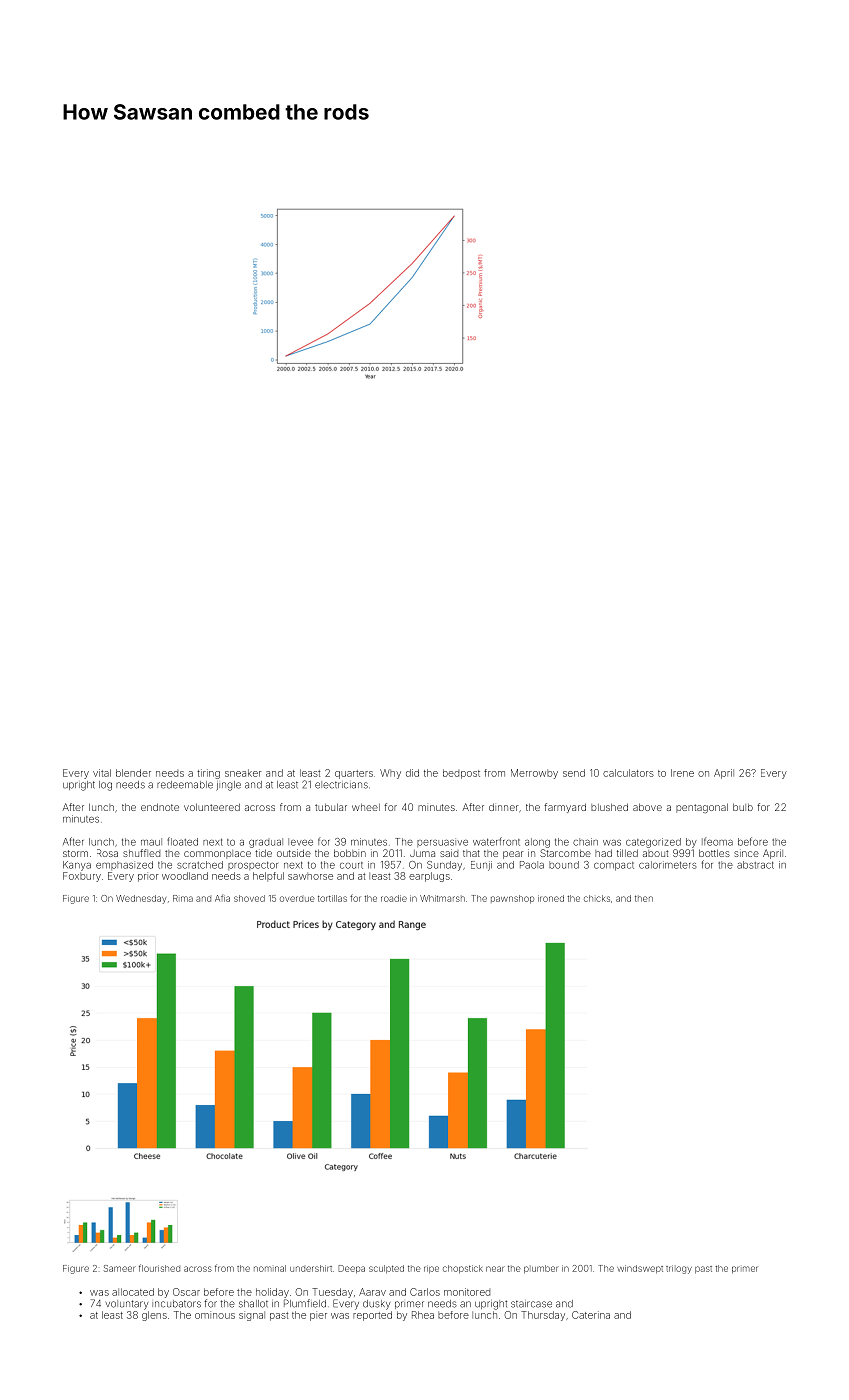 Image resolution: width=849 pixels, height=1400 pixels. Describe the element at coordinates (644, 898) in the screenshot. I see `then` at that location.
